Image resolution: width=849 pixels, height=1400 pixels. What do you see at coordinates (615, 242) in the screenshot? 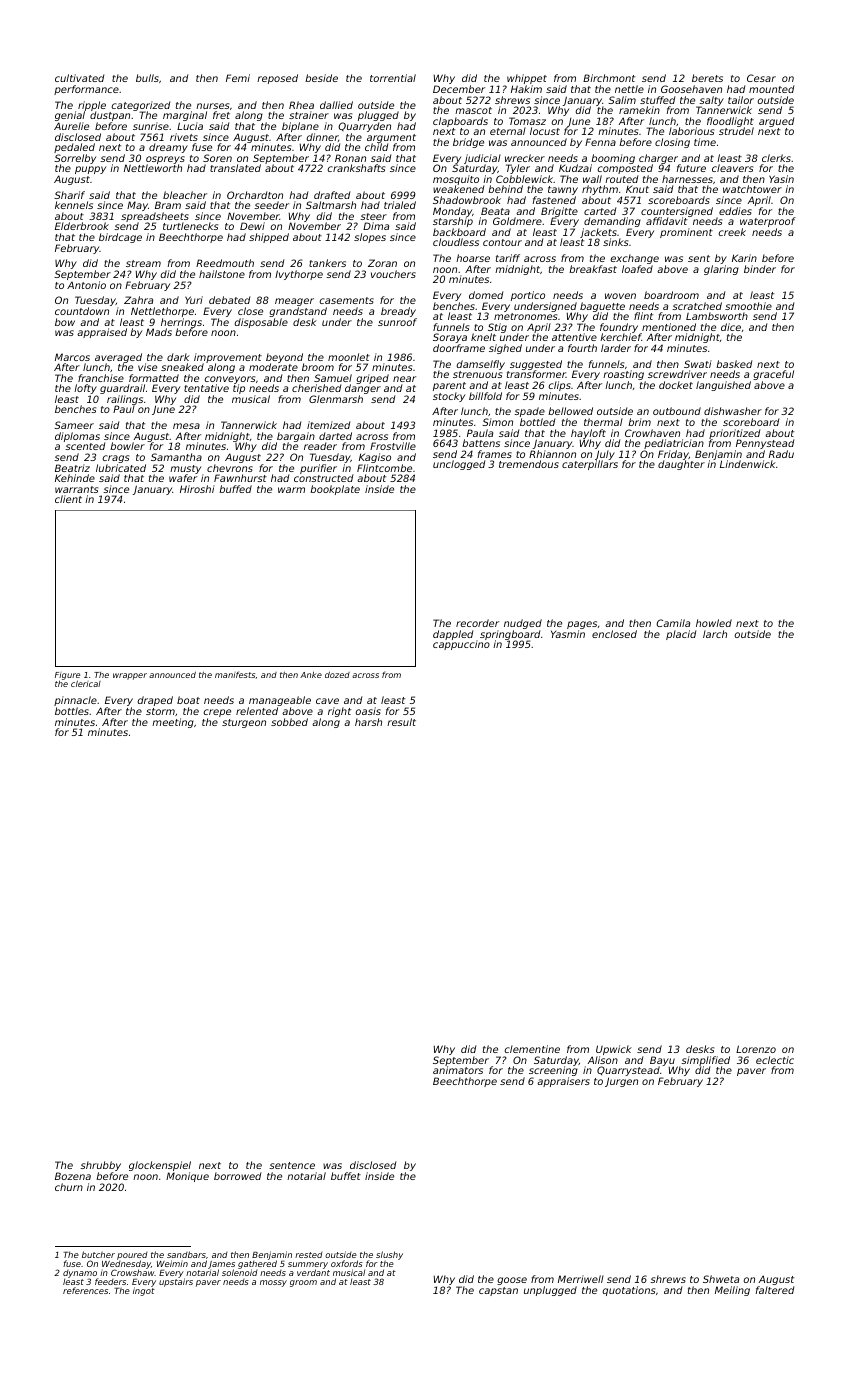
I see `sinks` at bounding box center [615, 242].
